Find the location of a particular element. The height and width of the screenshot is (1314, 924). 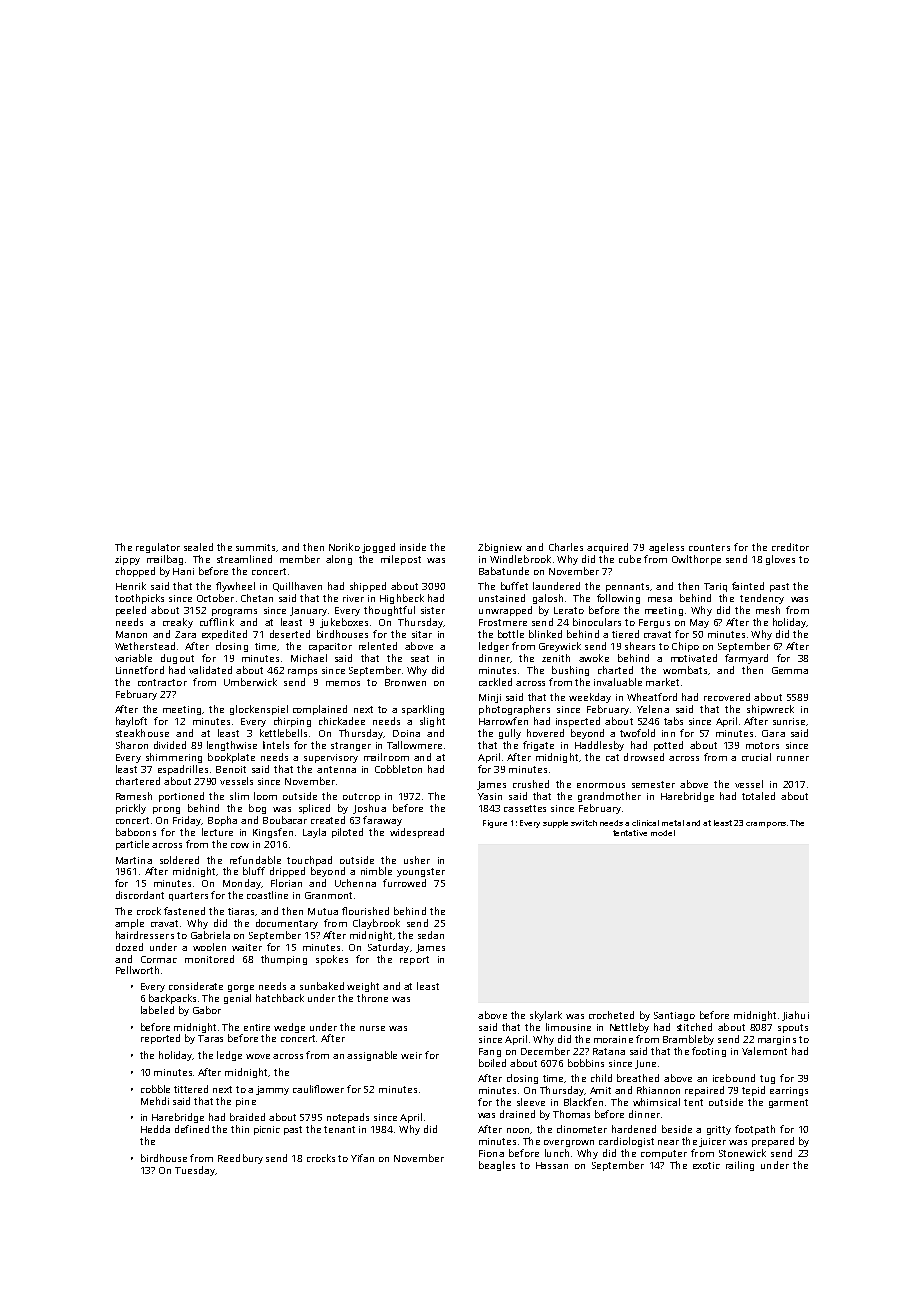

gritty is located at coordinates (719, 1130).
